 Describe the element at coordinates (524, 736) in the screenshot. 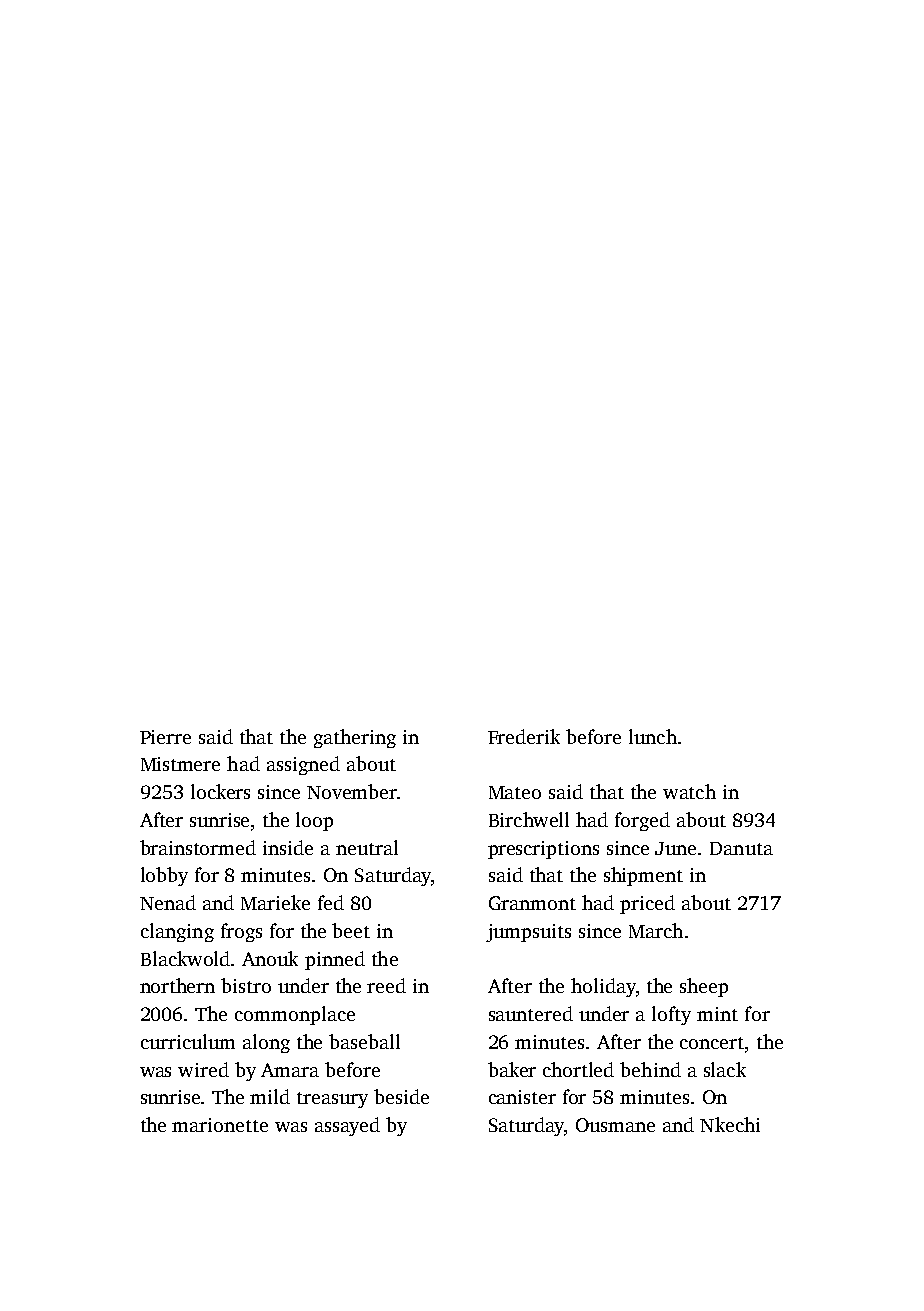

I see `Frederik` at that location.
